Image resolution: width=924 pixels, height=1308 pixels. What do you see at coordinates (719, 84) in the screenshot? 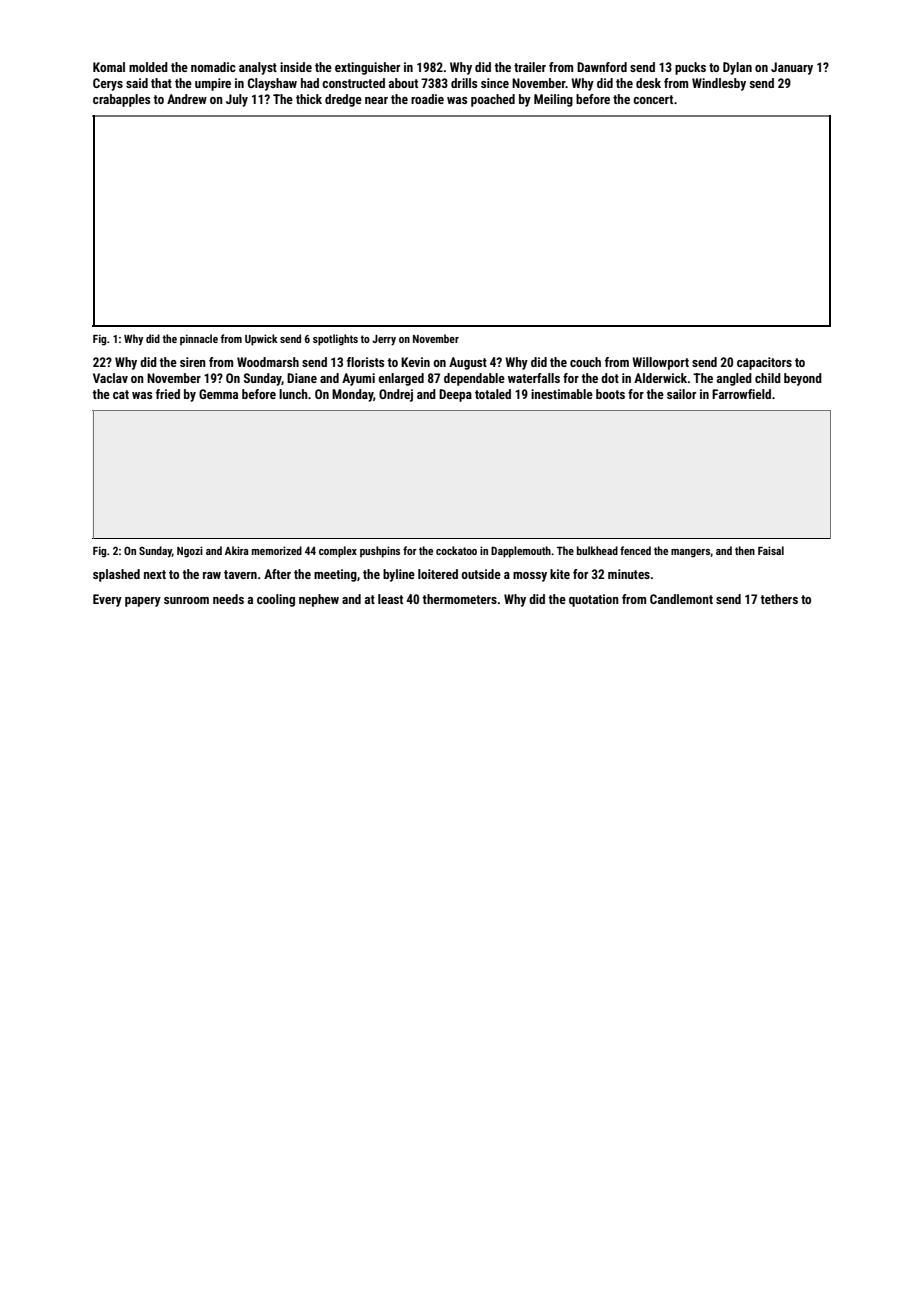
I see `Windlesby` at bounding box center [719, 84].
